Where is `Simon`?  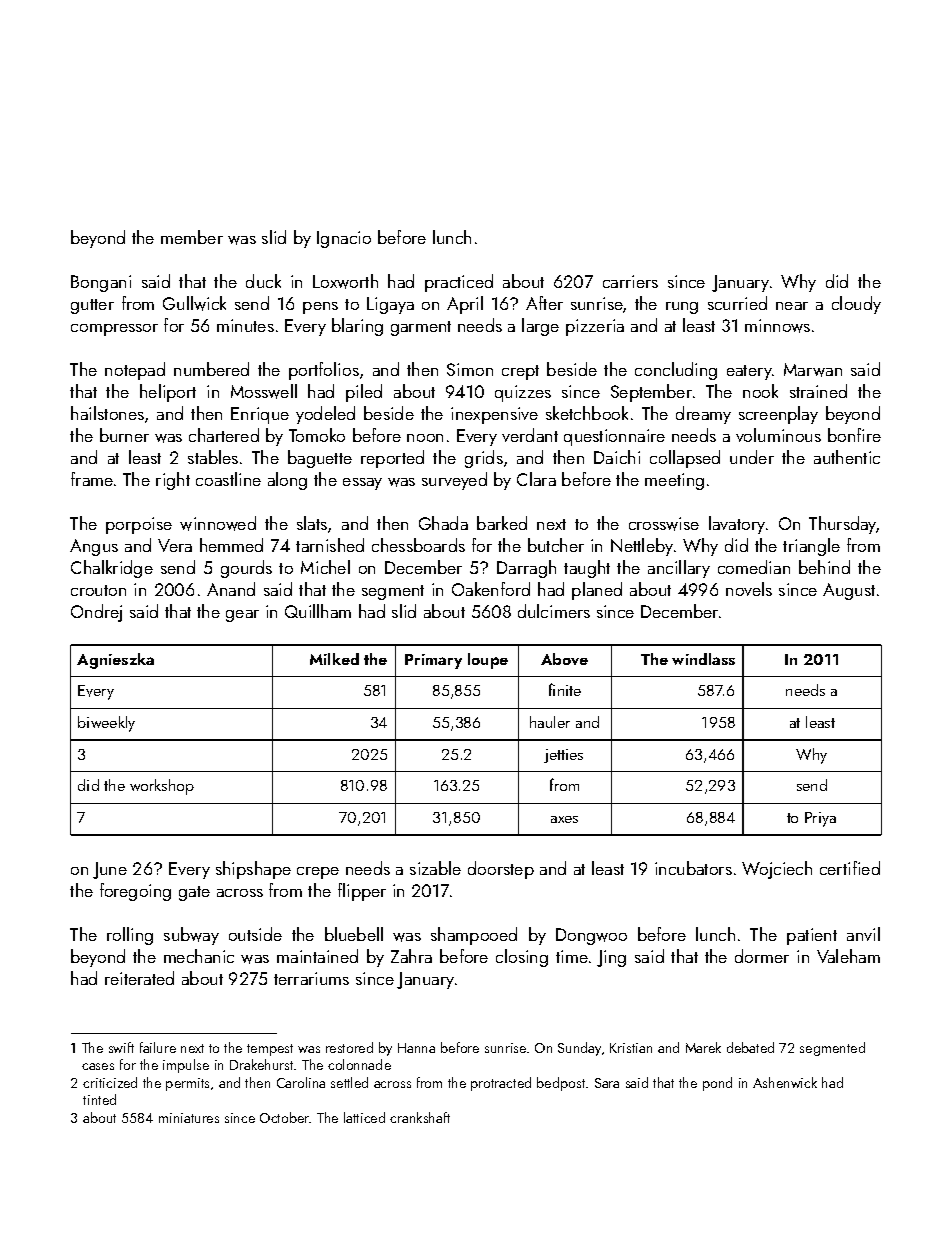
Simon is located at coordinates (470, 369).
